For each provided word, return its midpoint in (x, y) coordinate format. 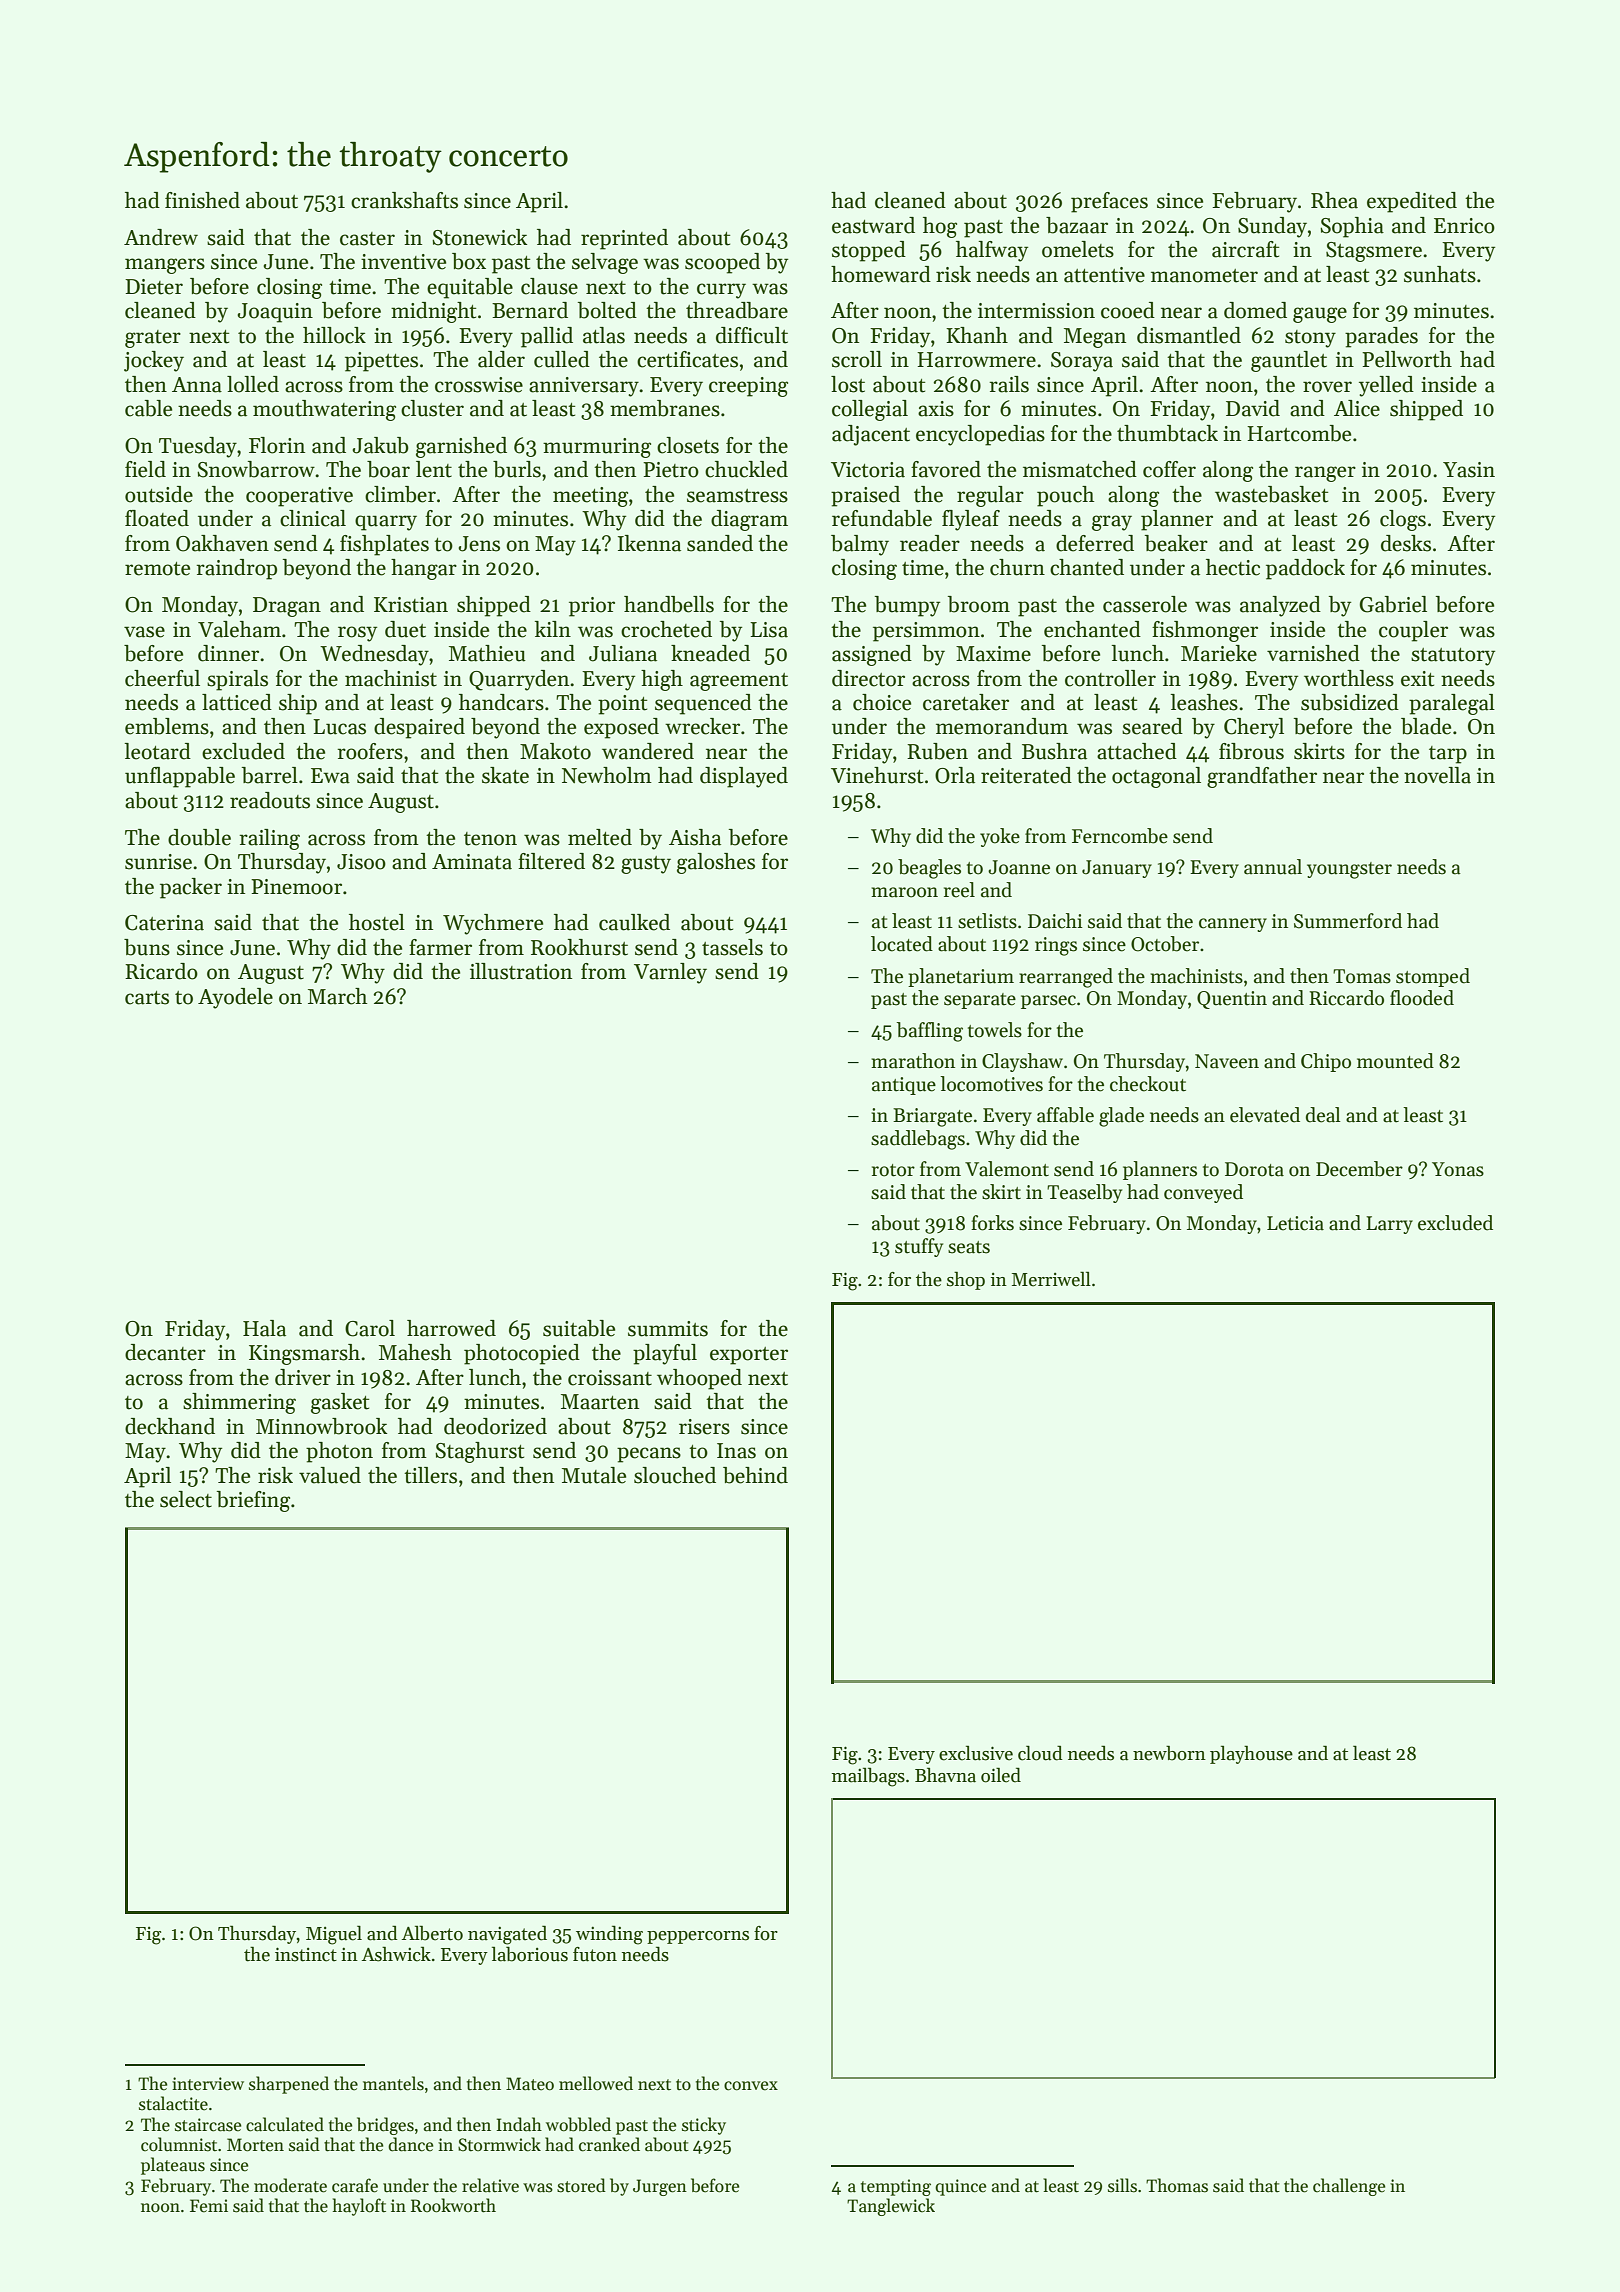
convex (751, 2086)
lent (434, 469)
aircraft (1245, 249)
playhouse (1251, 1754)
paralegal (1452, 704)
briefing (253, 1501)
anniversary (584, 387)
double (199, 837)
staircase (208, 2125)
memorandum (1002, 726)
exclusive (976, 1753)
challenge (1349, 2187)
